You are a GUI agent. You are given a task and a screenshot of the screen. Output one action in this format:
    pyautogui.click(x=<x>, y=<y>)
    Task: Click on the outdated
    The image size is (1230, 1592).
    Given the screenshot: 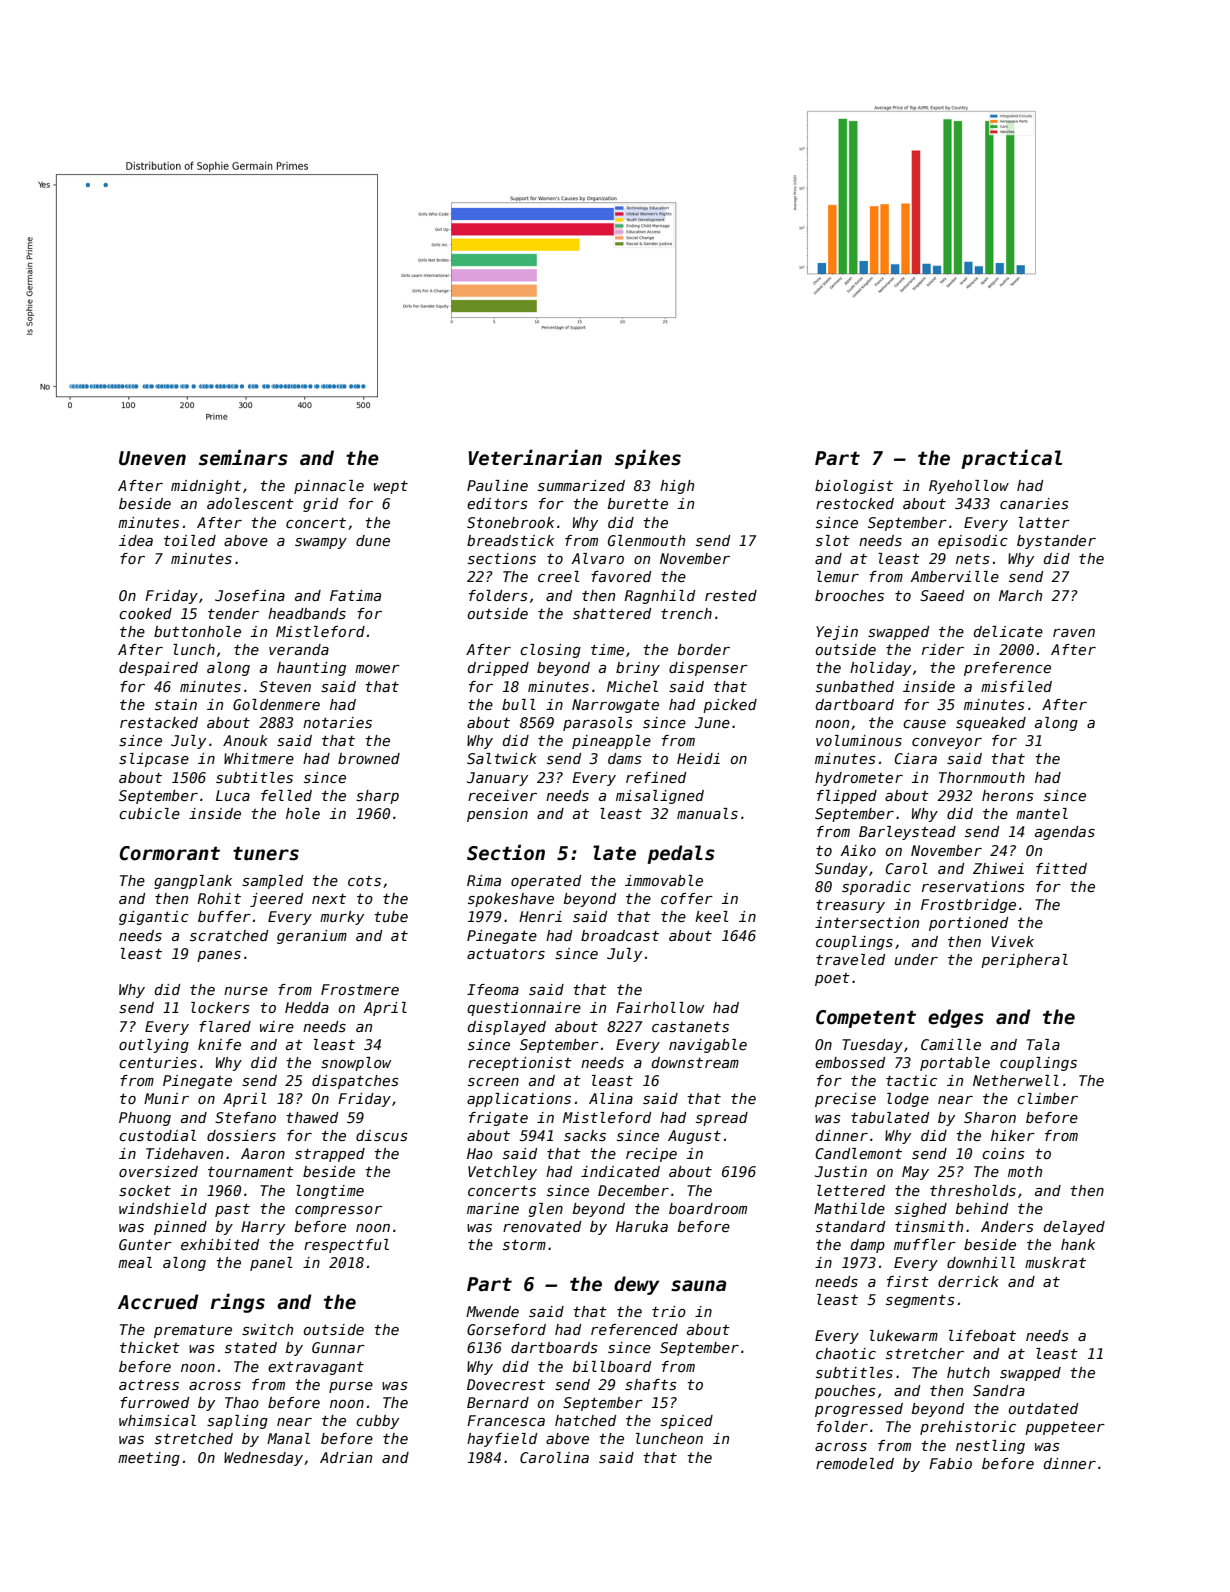 What is the action you would take?
    pyautogui.click(x=1043, y=1408)
